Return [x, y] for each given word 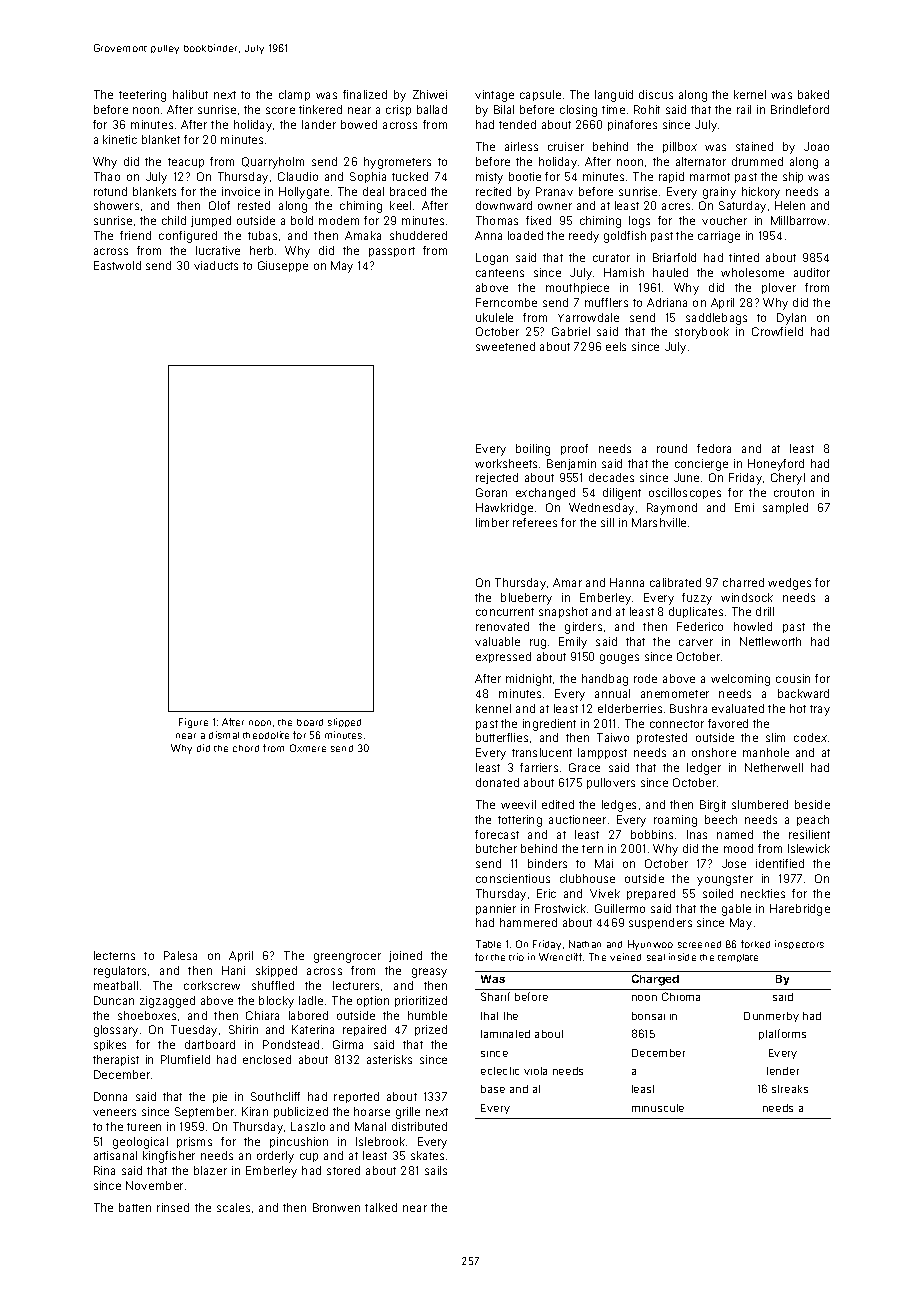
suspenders [660, 923]
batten [135, 1207]
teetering [142, 96]
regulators [120, 972]
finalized [365, 94]
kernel [750, 94]
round [672, 448]
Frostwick [560, 908]
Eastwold [117, 265]
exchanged [545, 494]
